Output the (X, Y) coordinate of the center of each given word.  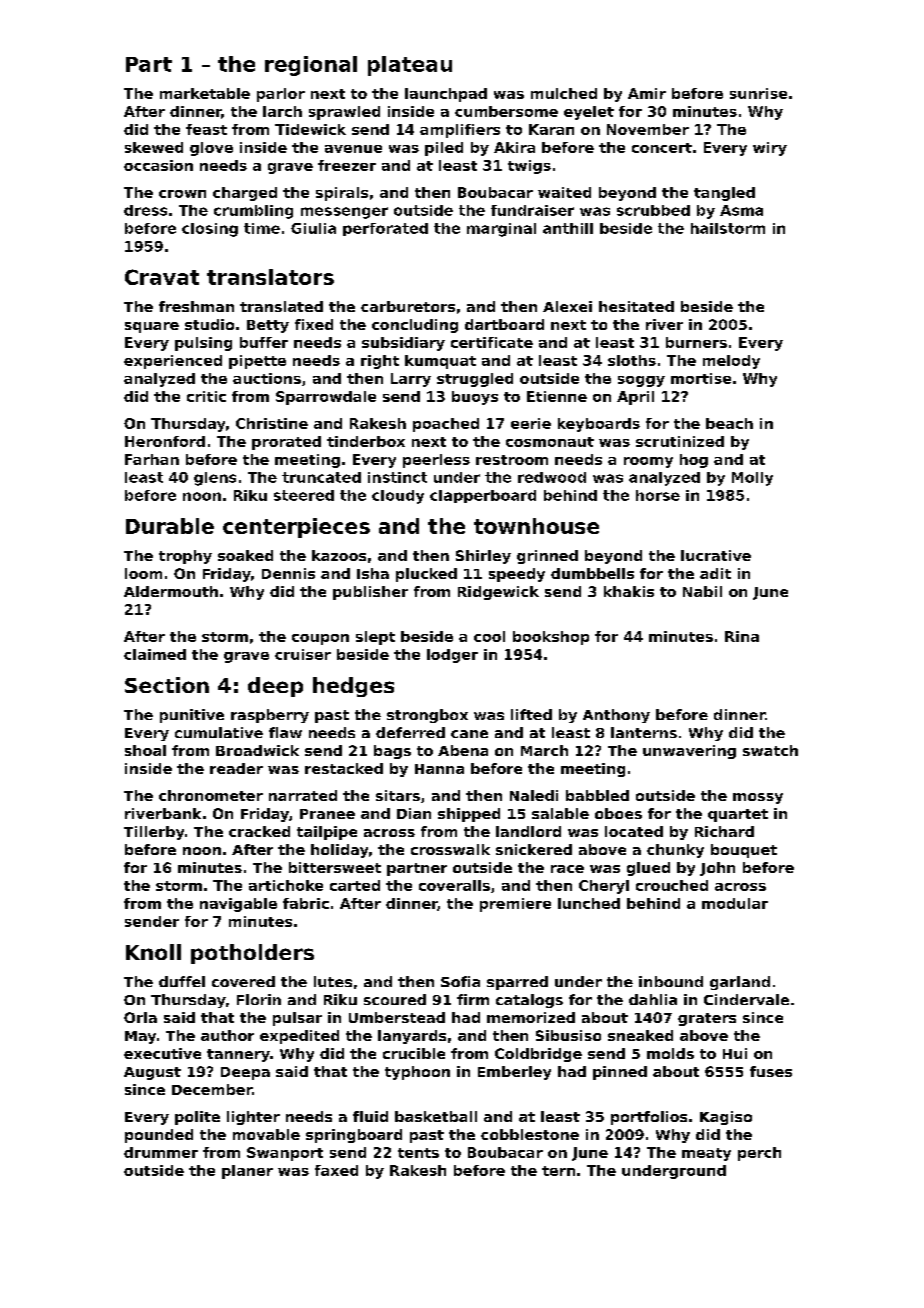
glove (211, 149)
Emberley (514, 1073)
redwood (552, 477)
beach (729, 423)
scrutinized (680, 441)
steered (304, 495)
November (648, 129)
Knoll (153, 952)
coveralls (454, 885)
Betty (268, 326)
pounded (159, 1136)
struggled (475, 380)
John (717, 869)
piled (444, 149)
